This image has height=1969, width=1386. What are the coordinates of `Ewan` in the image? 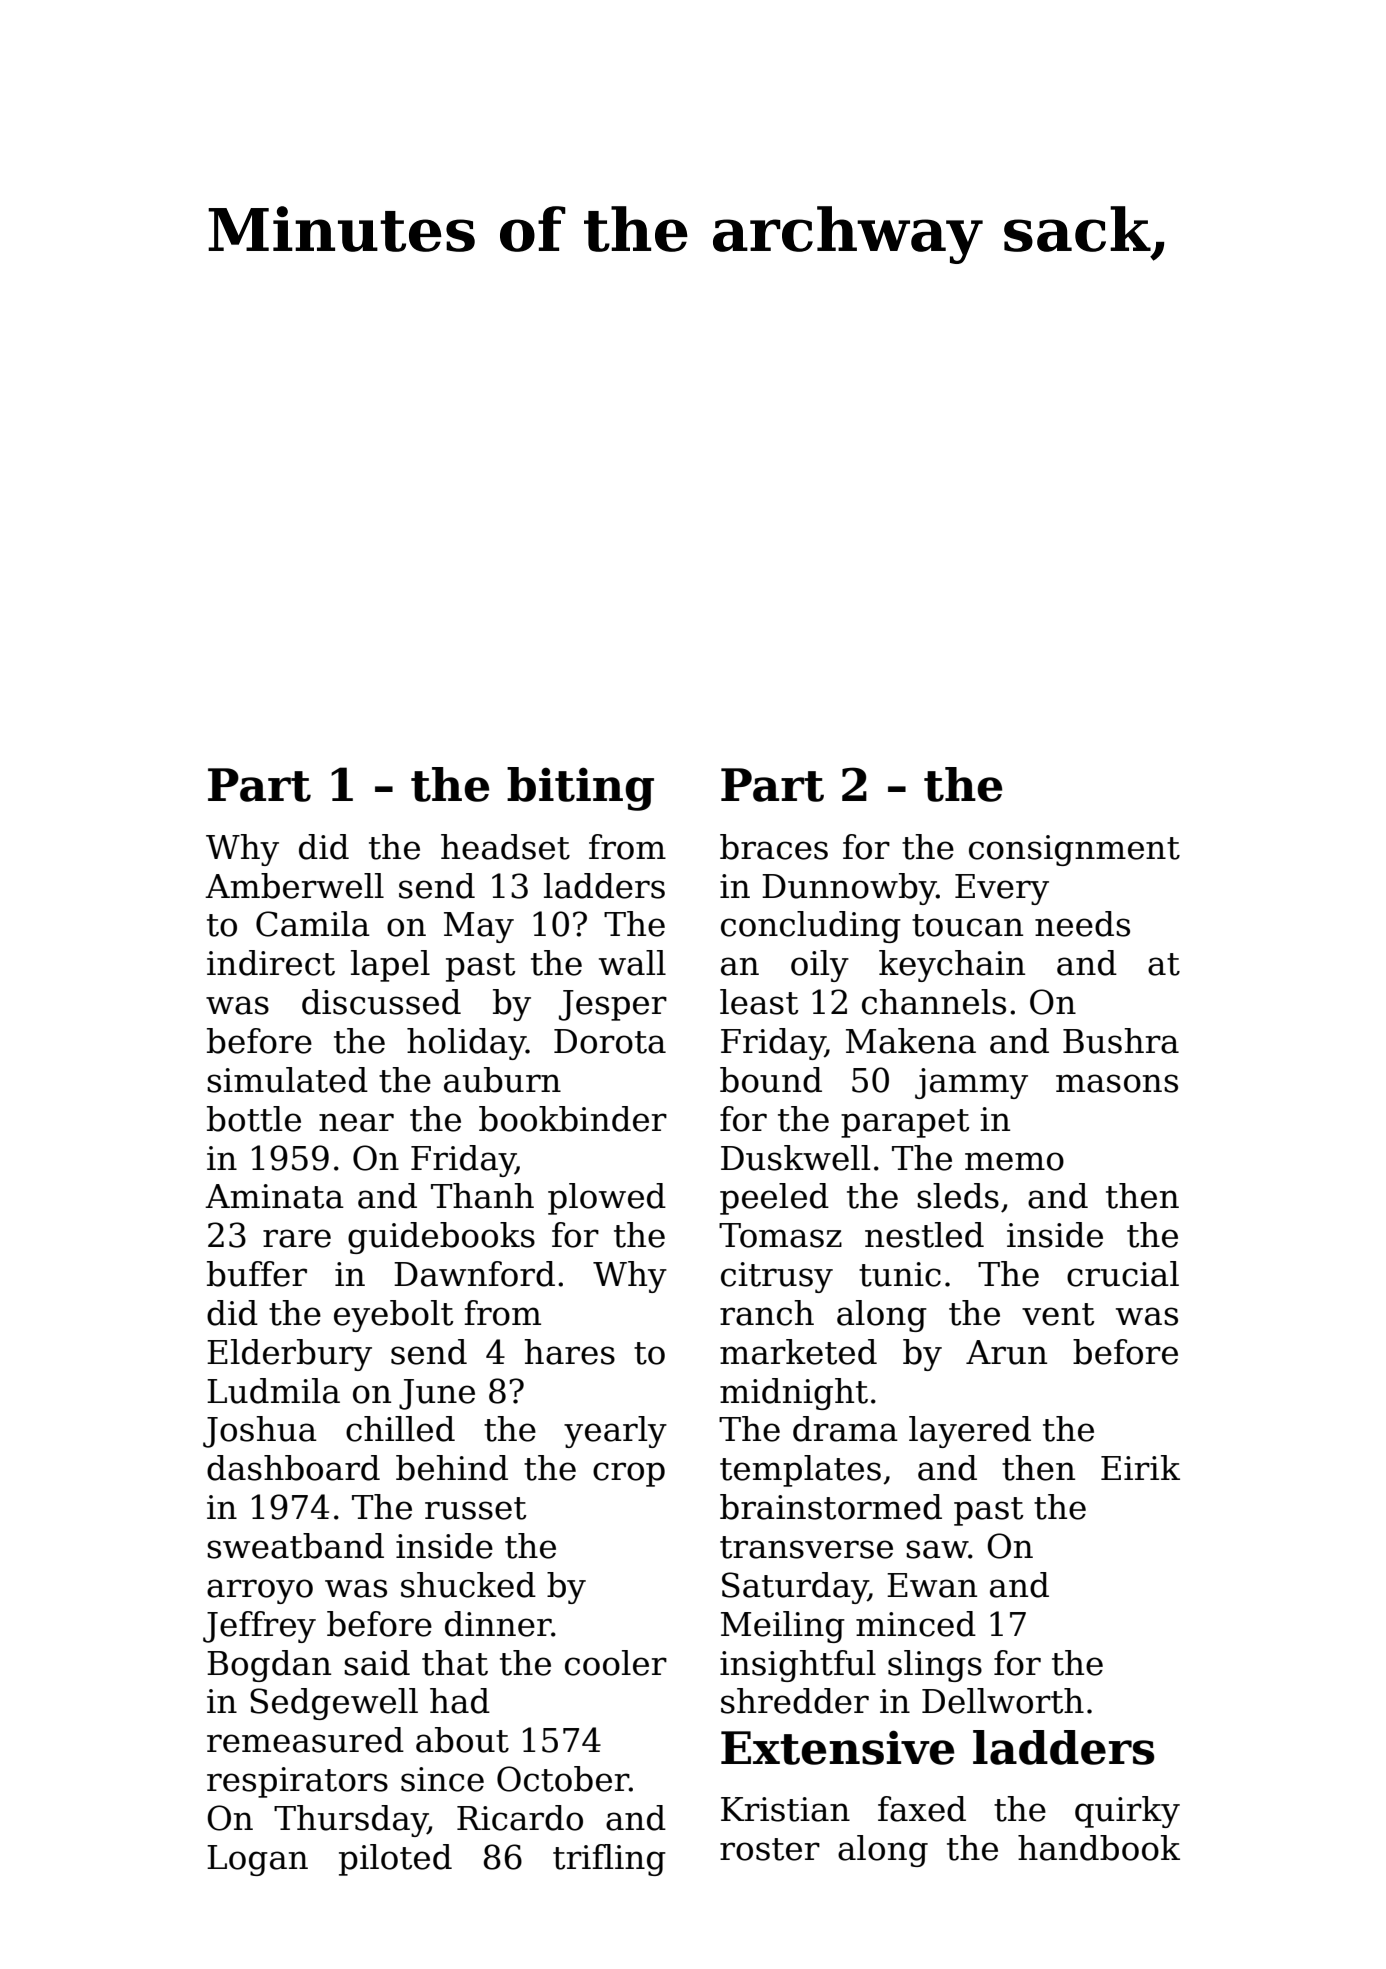 It's located at (932, 1585).
